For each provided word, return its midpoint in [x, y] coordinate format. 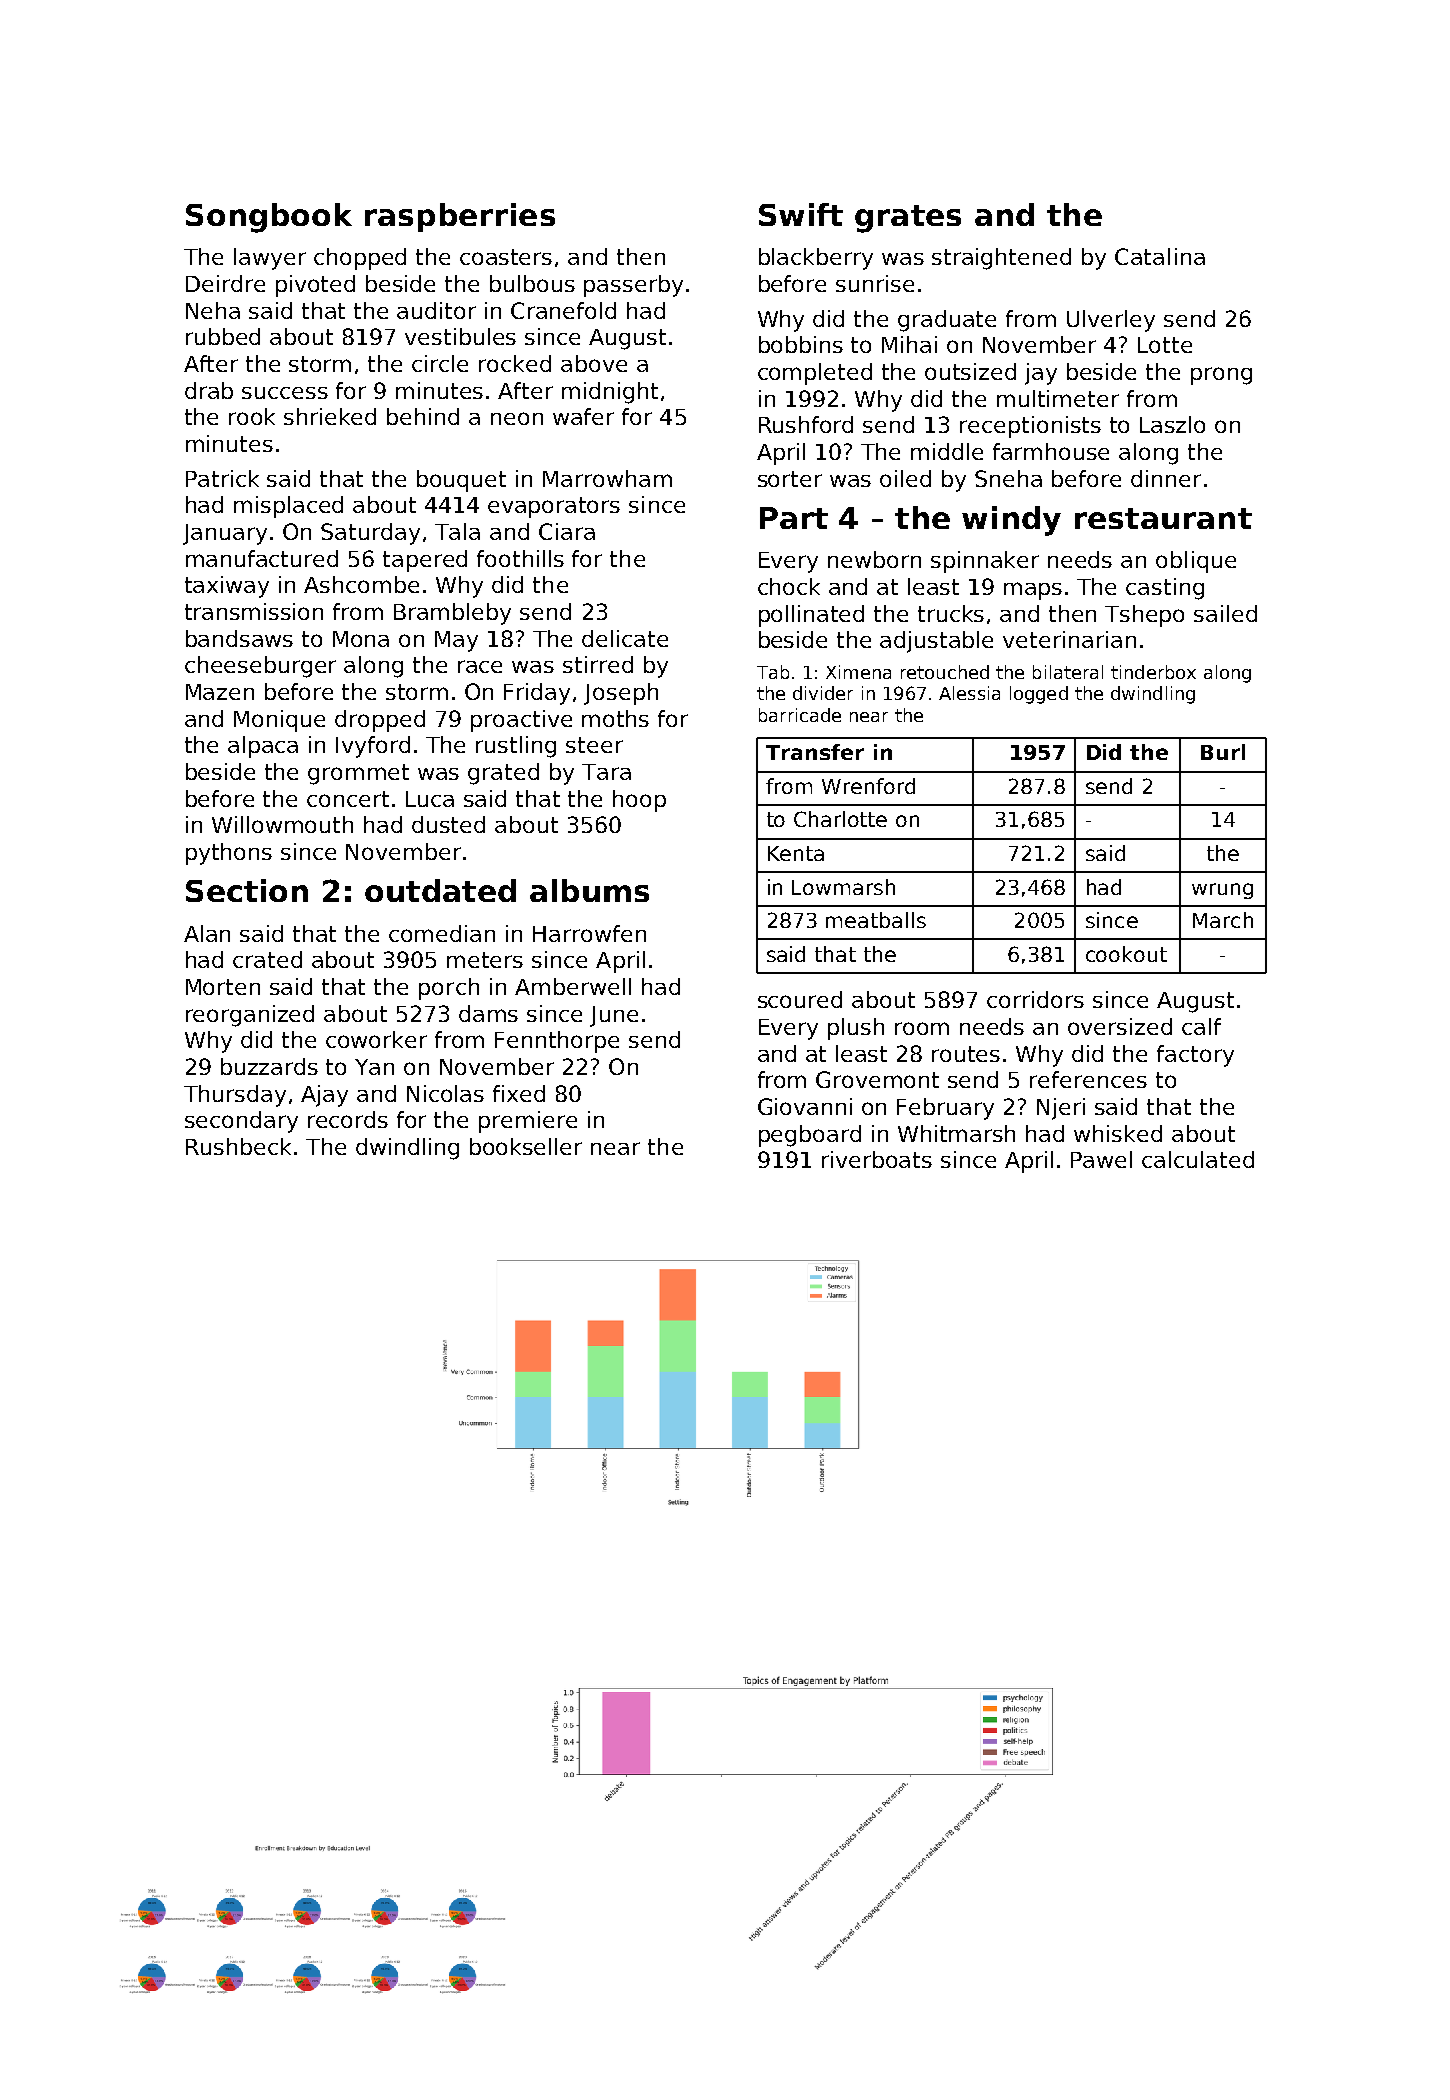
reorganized [250, 1016]
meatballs [876, 920]
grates [908, 219]
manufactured [262, 558]
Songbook [269, 218]
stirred [598, 664]
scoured [800, 999]
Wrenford [868, 786]
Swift [801, 214]
